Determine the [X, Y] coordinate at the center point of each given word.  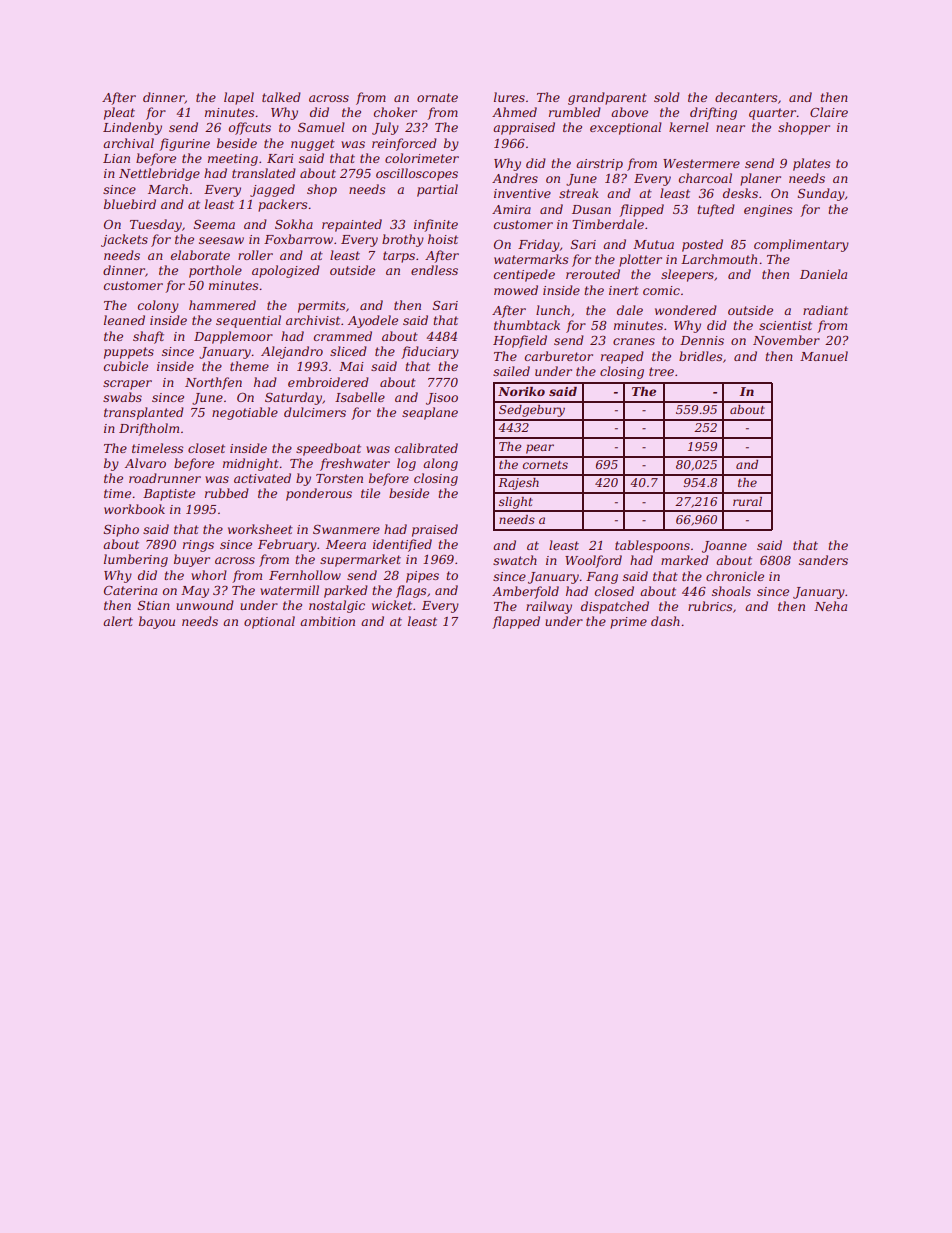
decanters [746, 97]
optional [269, 622]
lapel [239, 98]
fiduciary [430, 352]
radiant [825, 310]
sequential [248, 321]
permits [321, 307]
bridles [700, 356]
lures [509, 97]
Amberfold [525, 592]
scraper [127, 385]
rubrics [710, 606]
